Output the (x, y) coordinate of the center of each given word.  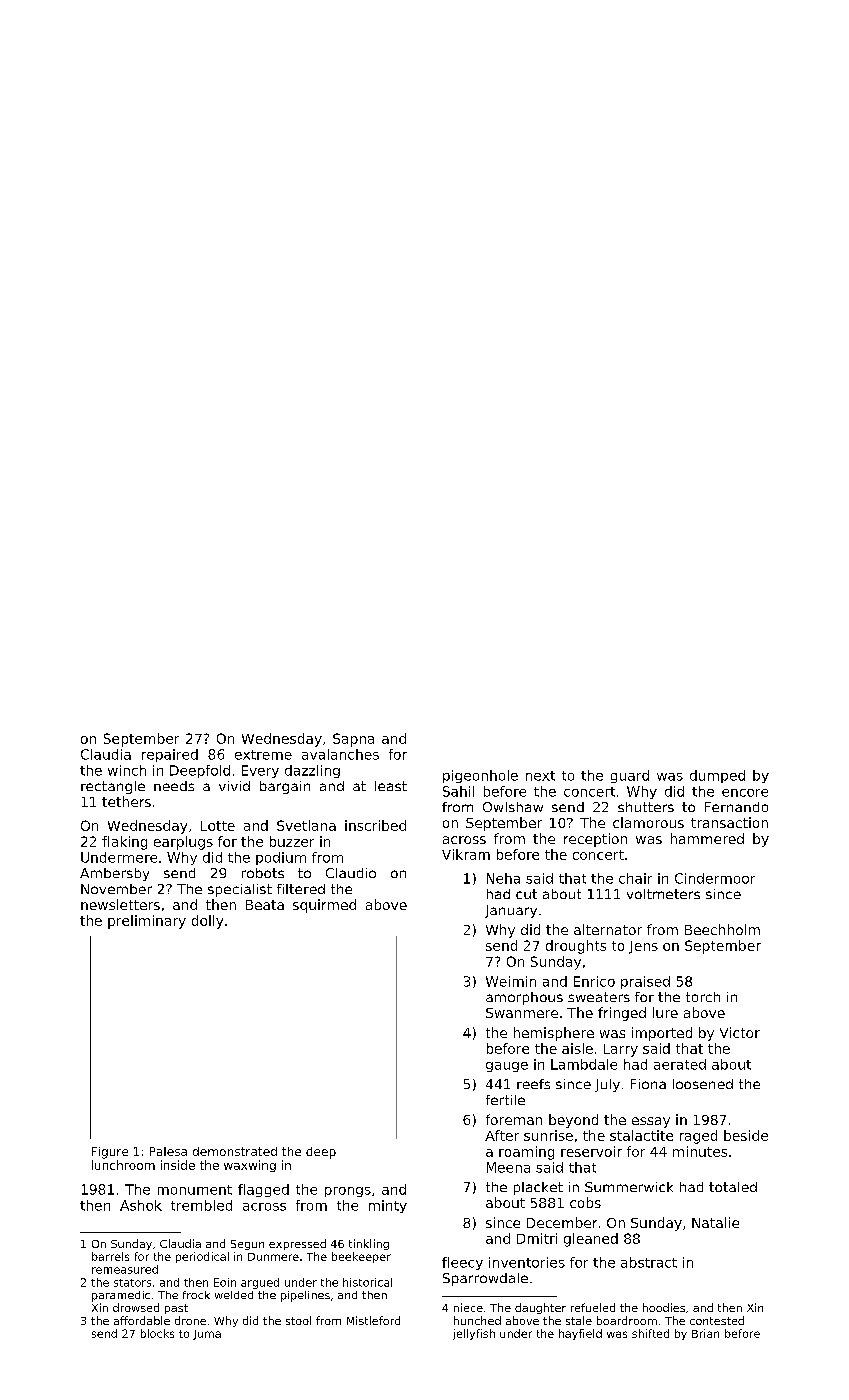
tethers (126, 801)
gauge (507, 1067)
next (540, 776)
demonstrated (235, 1151)
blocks (157, 1333)
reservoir (591, 1151)
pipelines (305, 1296)
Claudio (351, 873)
